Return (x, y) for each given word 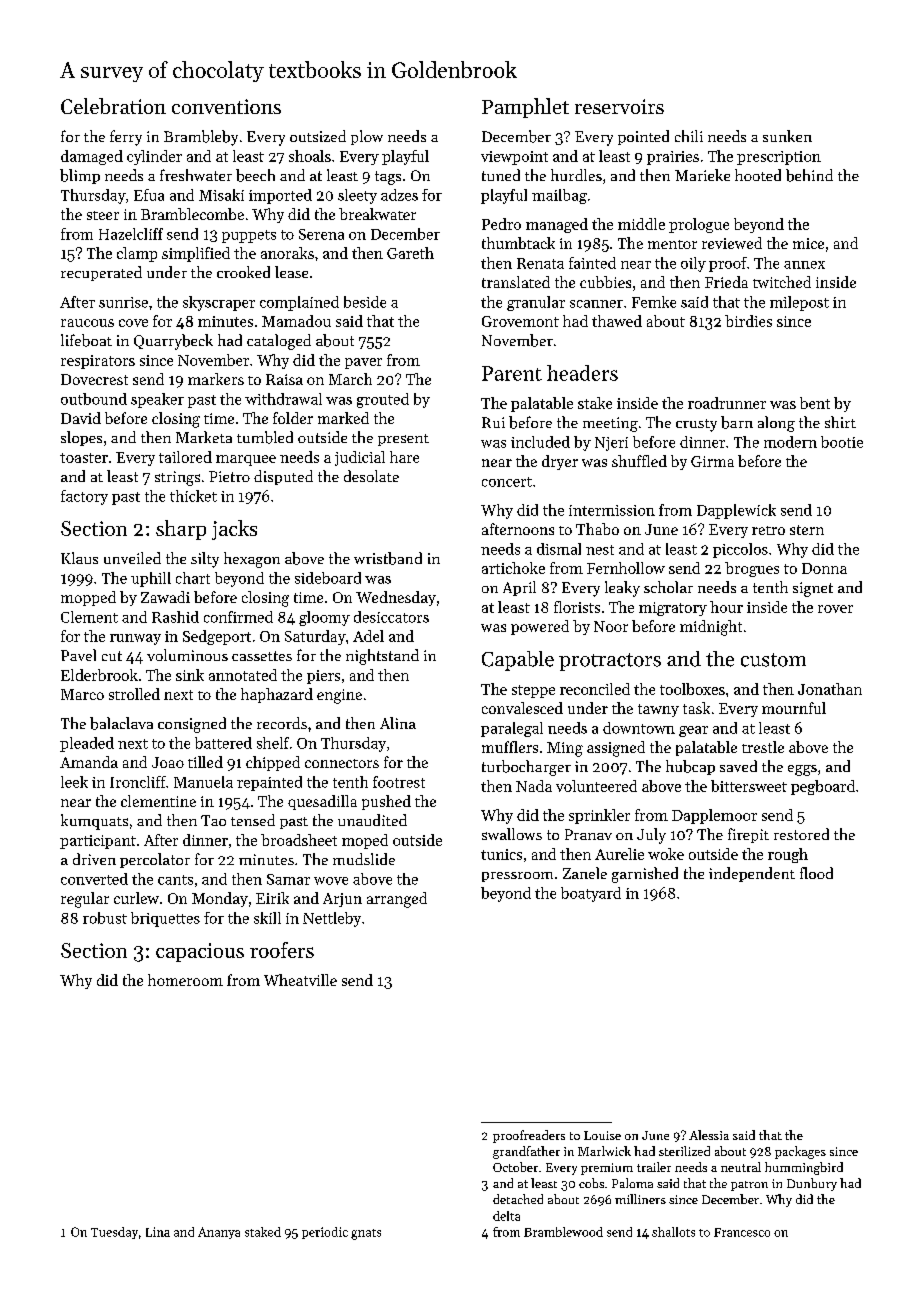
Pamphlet (525, 108)
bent (815, 403)
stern (807, 530)
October (515, 1167)
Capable (518, 661)
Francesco (742, 1232)
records (282, 723)
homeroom (185, 980)
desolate (371, 476)
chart (193, 578)
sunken (787, 136)
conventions (226, 106)
